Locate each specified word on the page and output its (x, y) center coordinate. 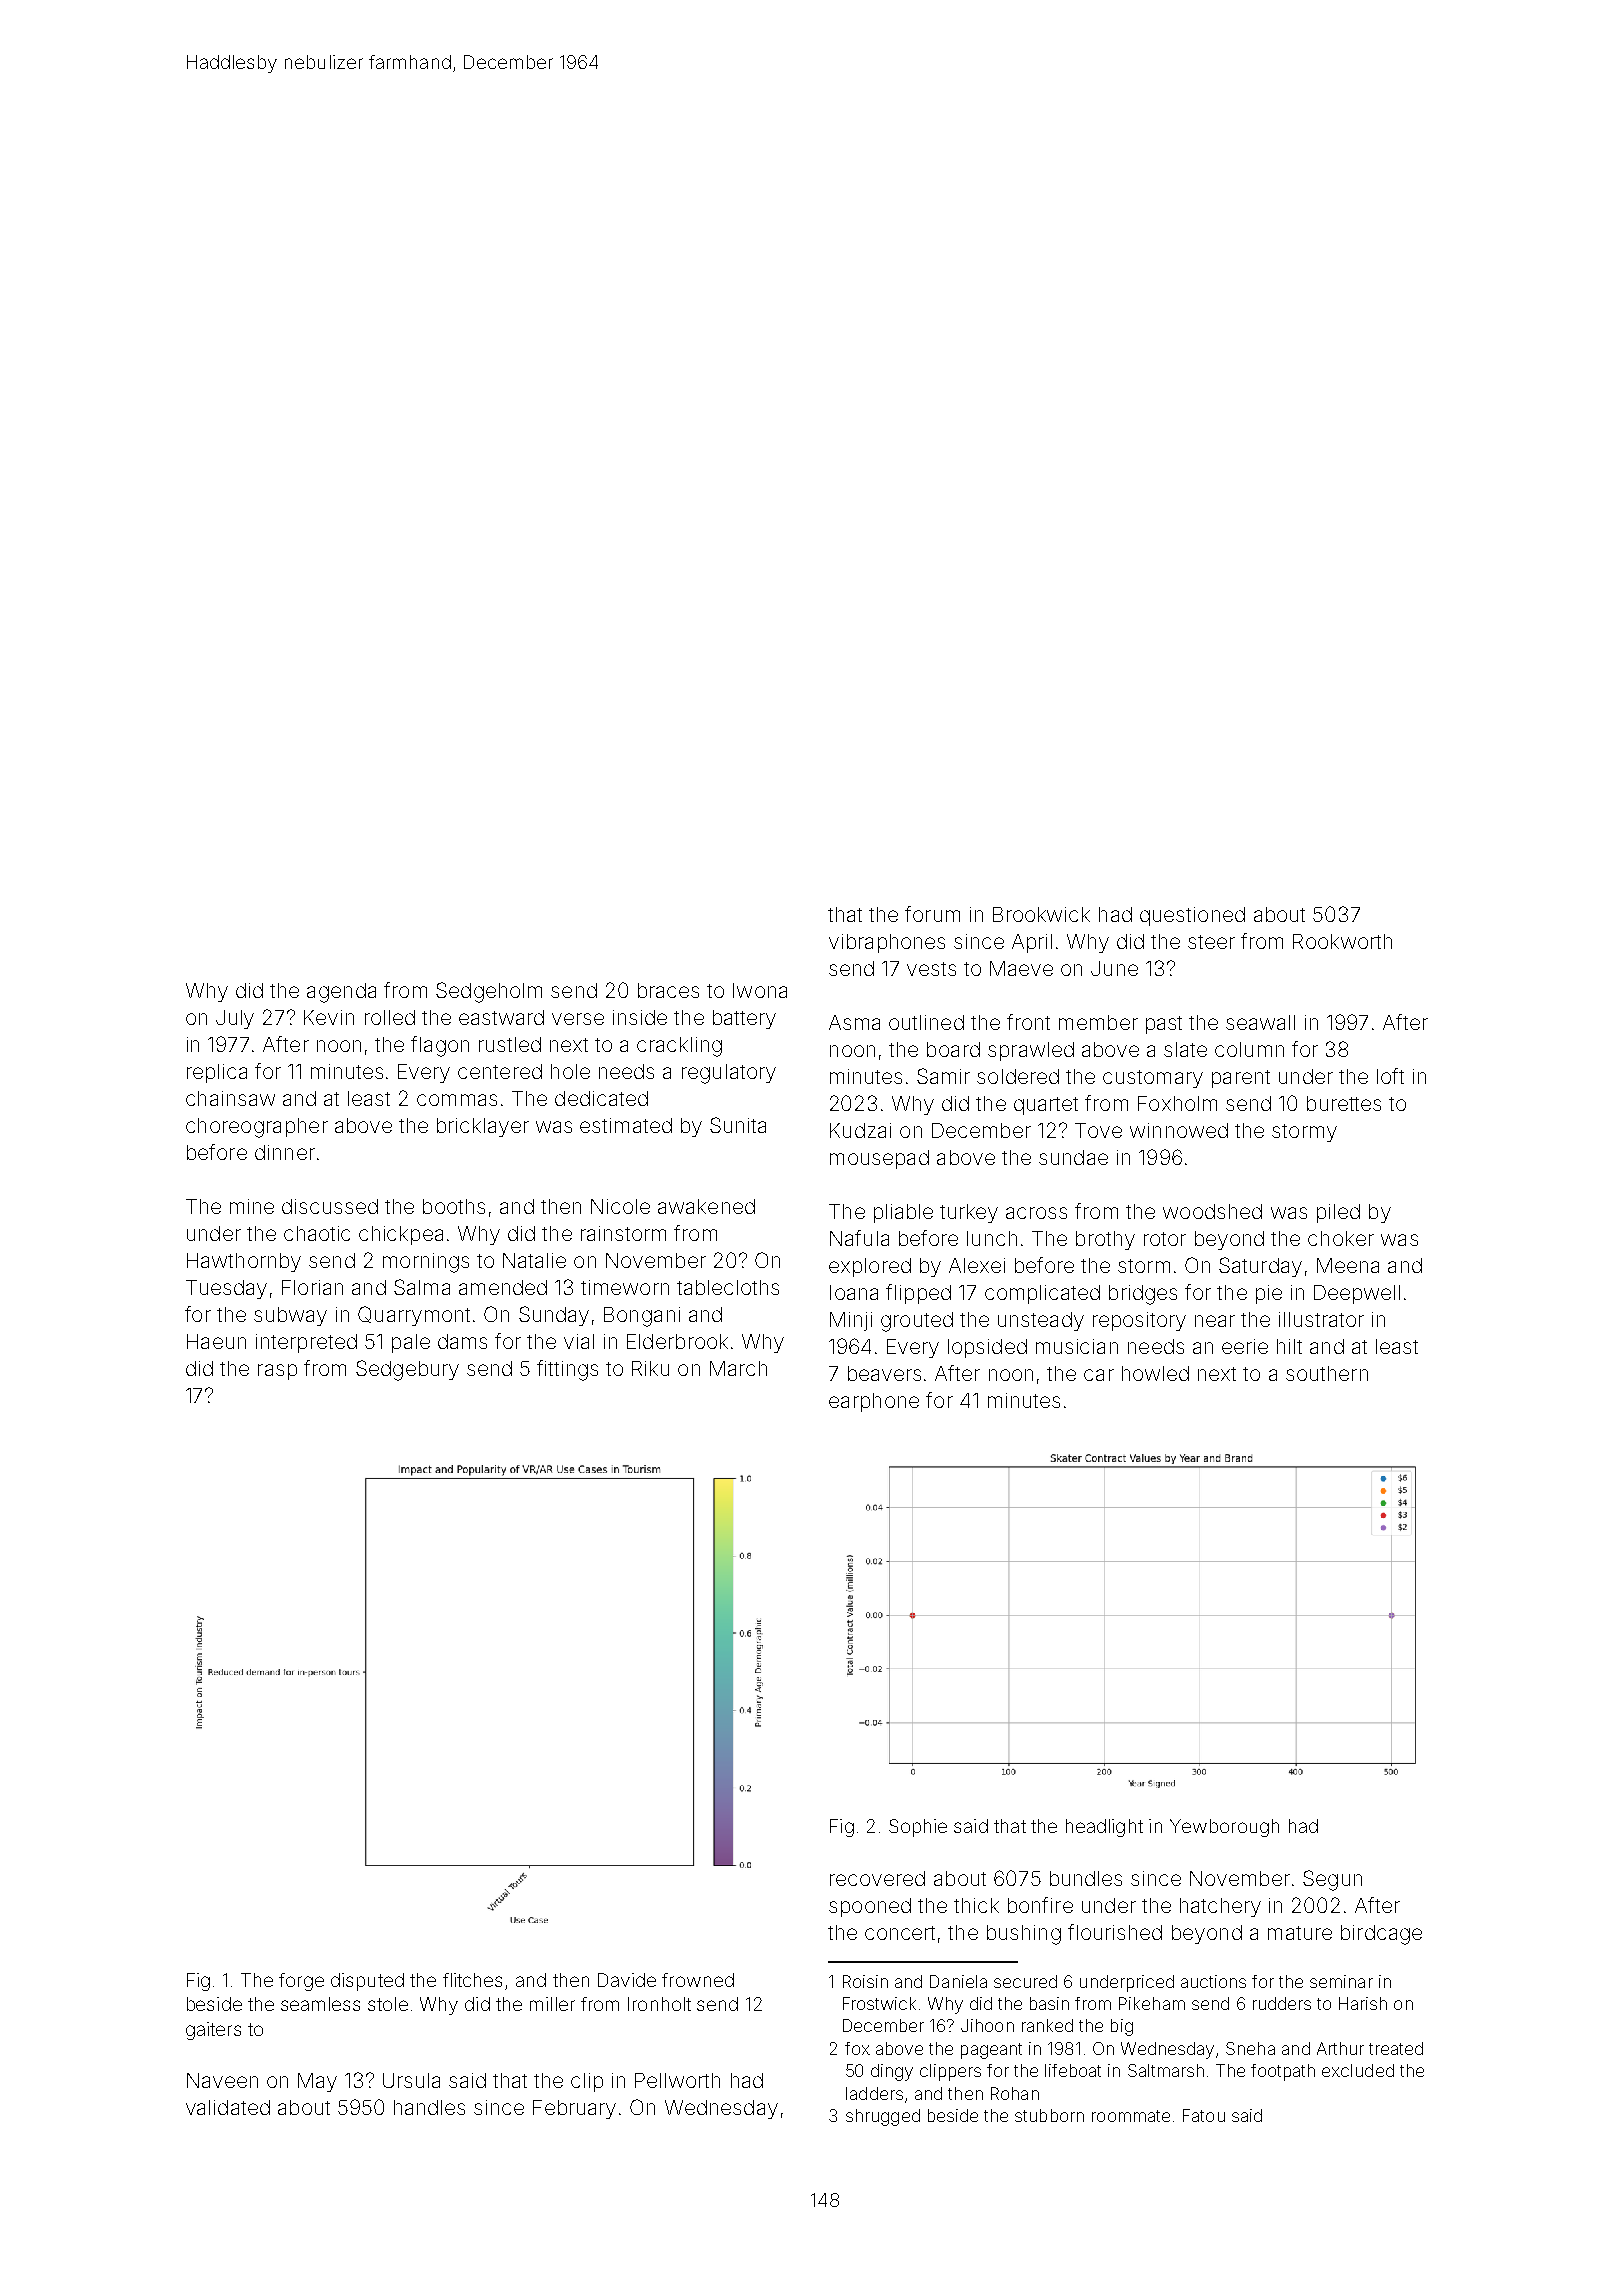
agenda (341, 993)
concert (900, 1933)
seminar (1341, 1981)
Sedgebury (407, 1370)
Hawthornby (244, 1262)
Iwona (760, 990)
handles (429, 2107)
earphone (874, 1402)
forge (301, 1982)
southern (1327, 1373)
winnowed (1179, 1130)
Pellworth (677, 2080)
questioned (1192, 916)
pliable (903, 1213)
